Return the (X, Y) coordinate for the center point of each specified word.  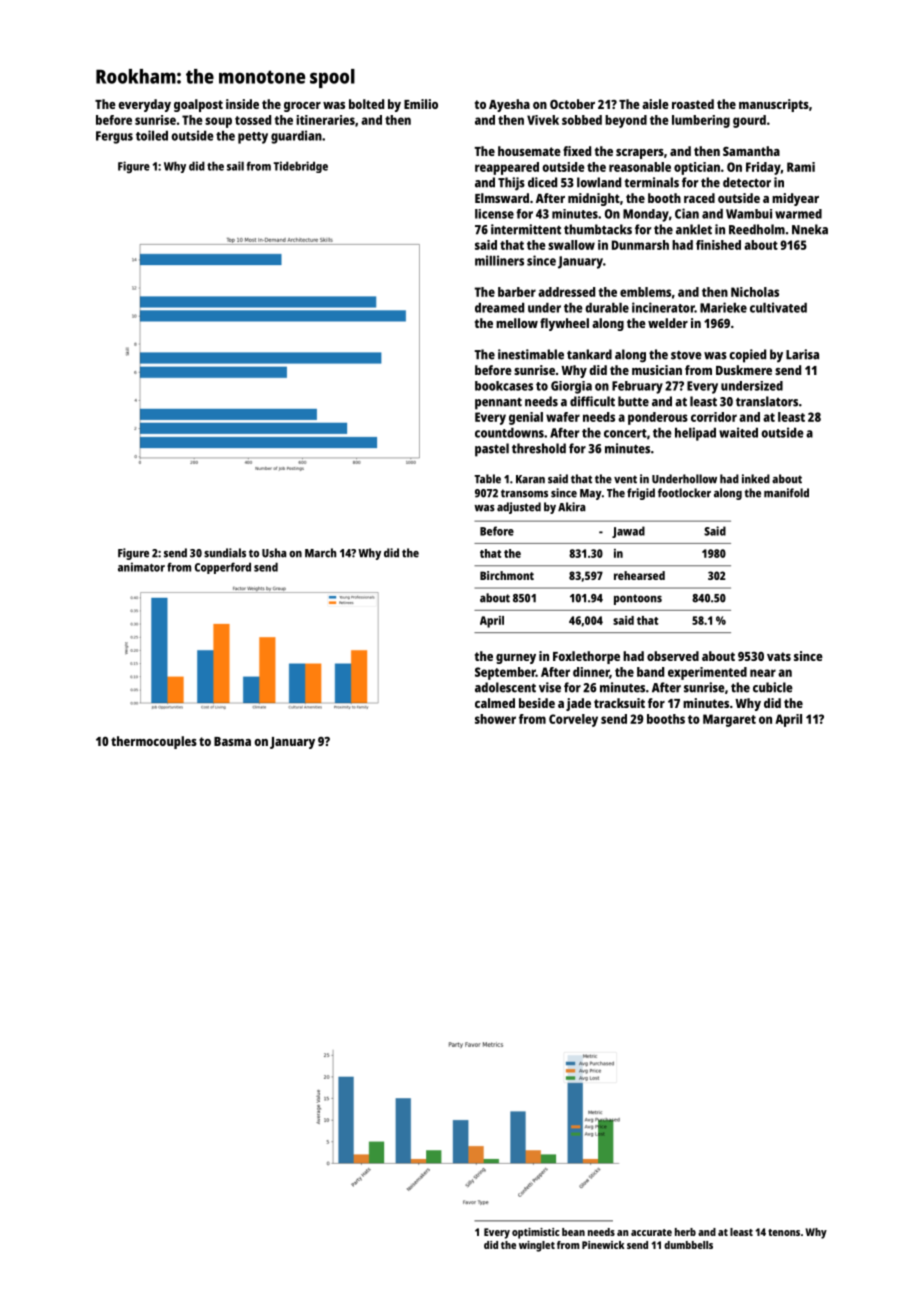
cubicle (773, 687)
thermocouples (154, 742)
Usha (274, 553)
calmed (495, 703)
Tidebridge (300, 167)
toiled (152, 135)
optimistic (535, 1233)
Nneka (810, 229)
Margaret (729, 720)
